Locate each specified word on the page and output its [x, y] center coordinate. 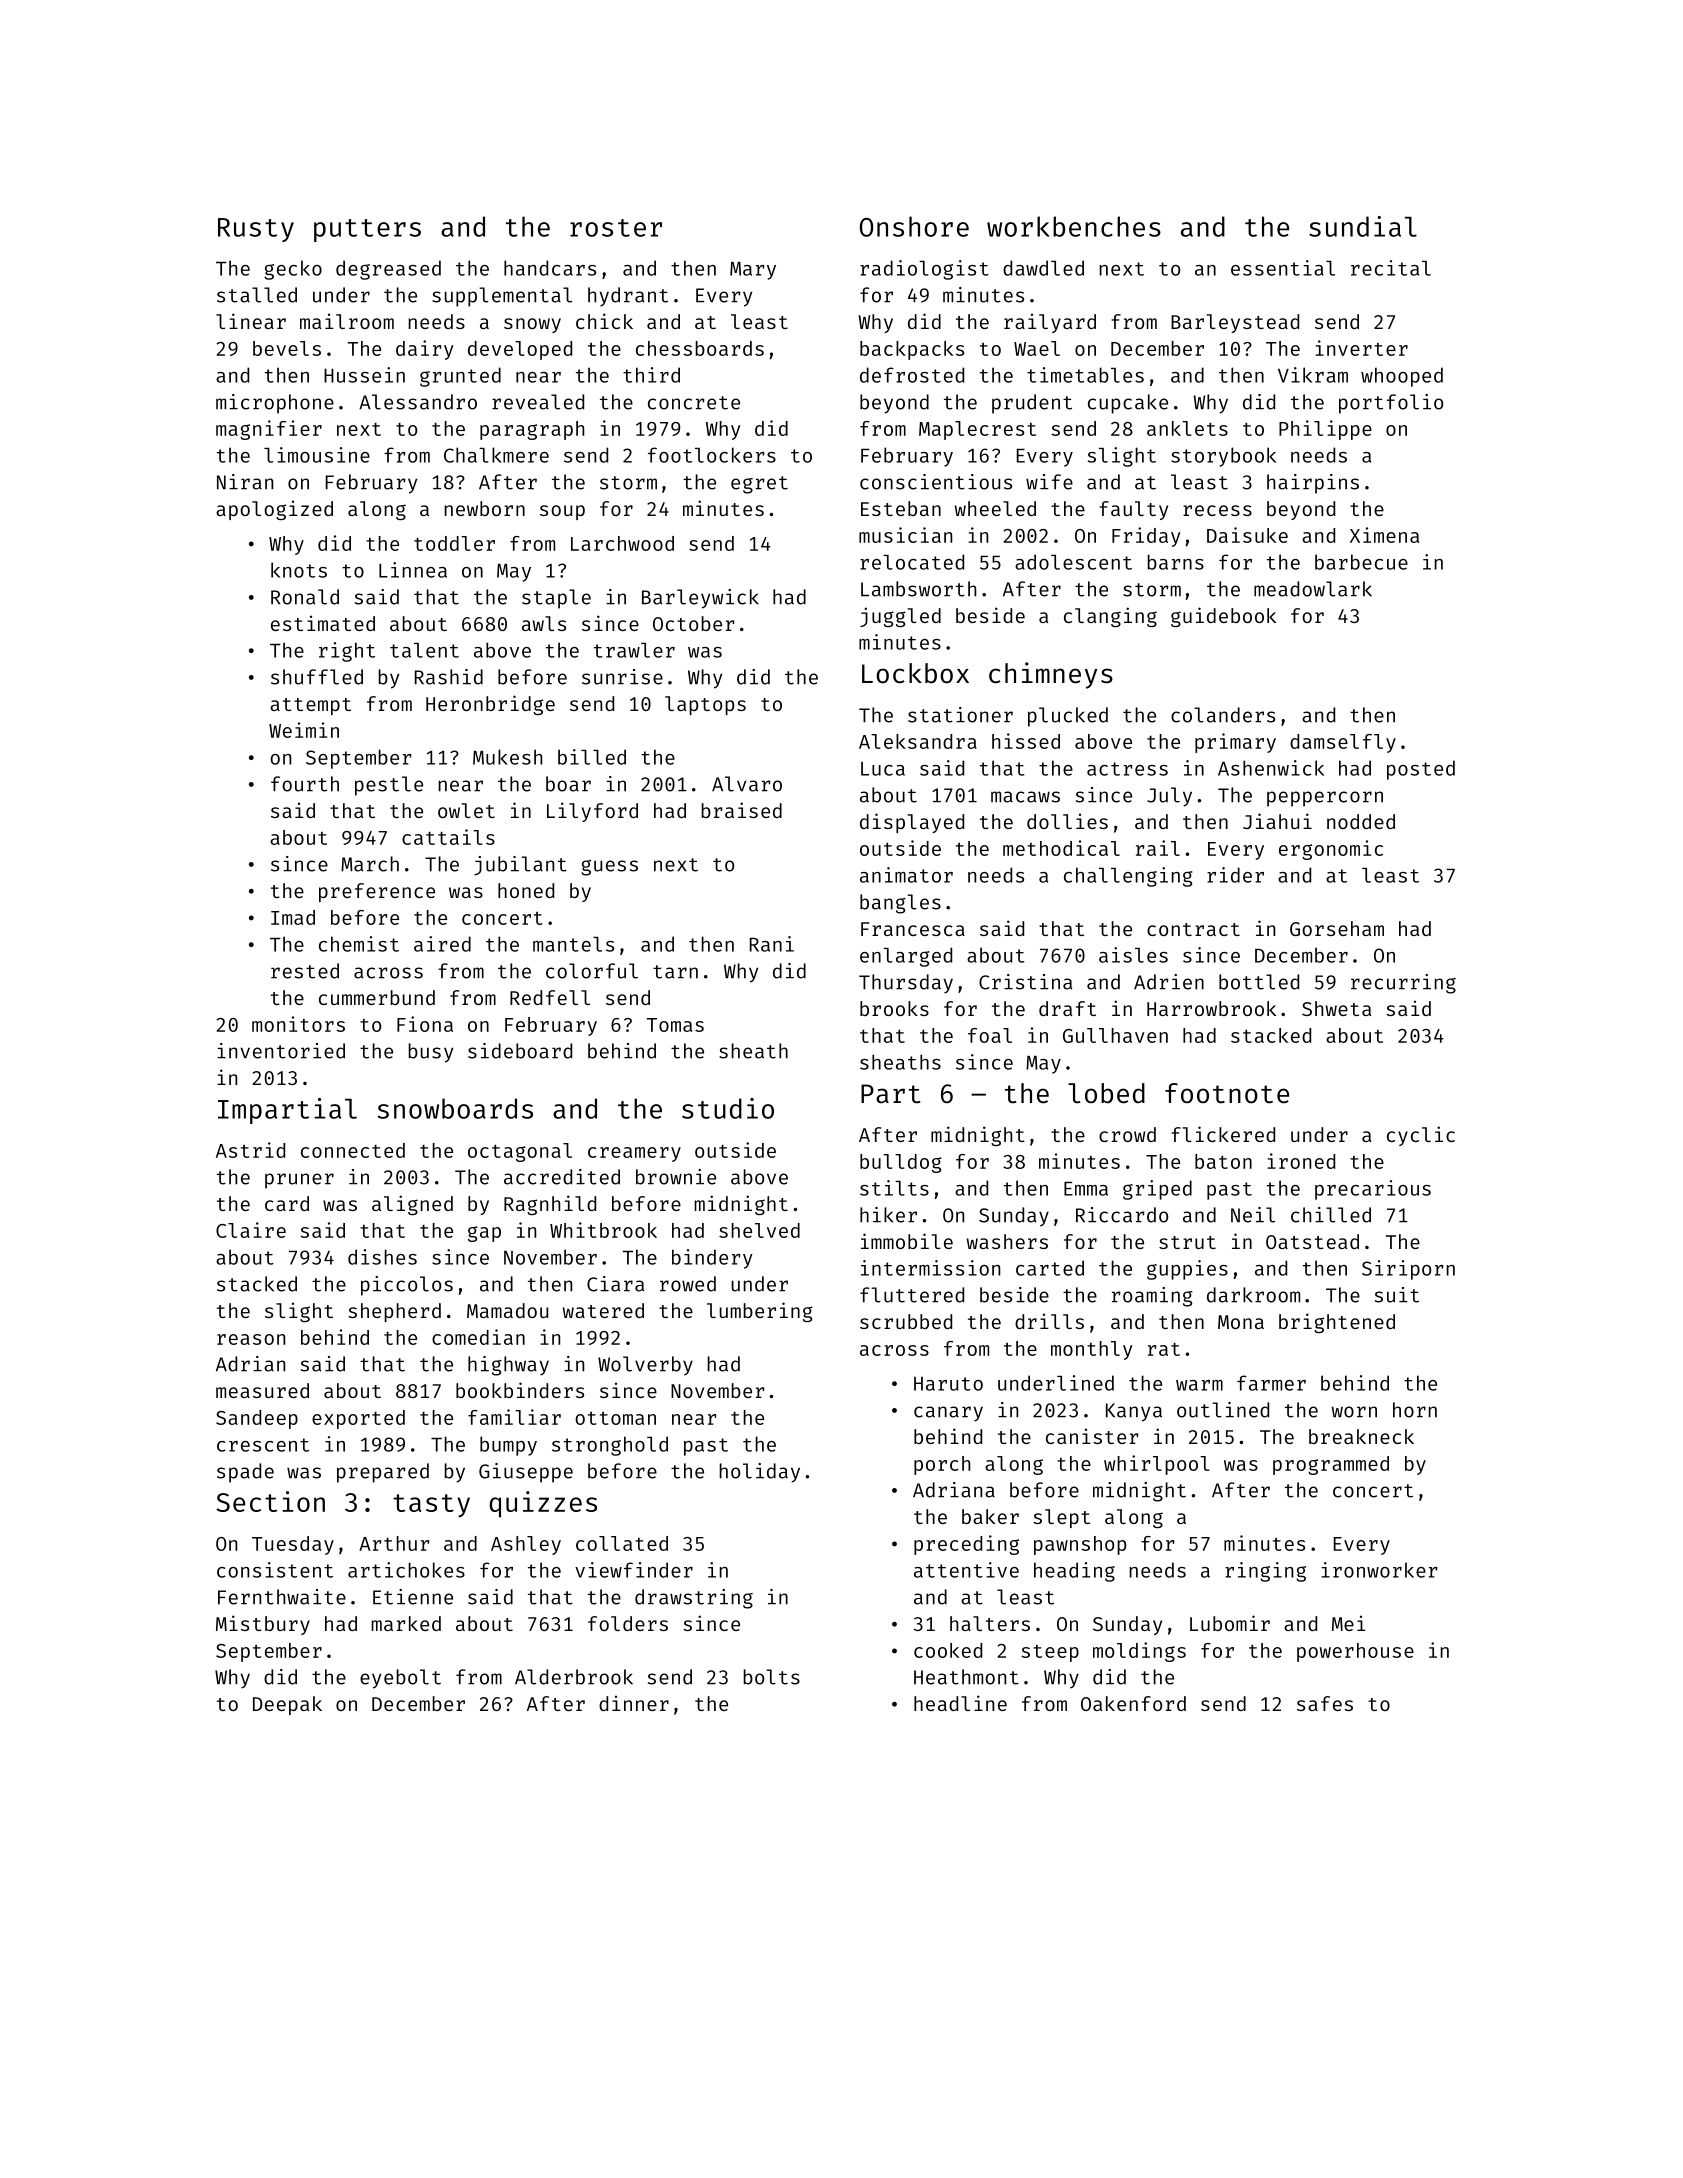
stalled [257, 295]
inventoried [281, 1051]
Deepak [287, 1705]
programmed [1331, 1465]
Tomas [675, 1025]
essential [1283, 268]
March [370, 864]
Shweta [1336, 1008]
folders [628, 1623]
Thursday [906, 984]
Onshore [914, 226]
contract [1193, 929]
